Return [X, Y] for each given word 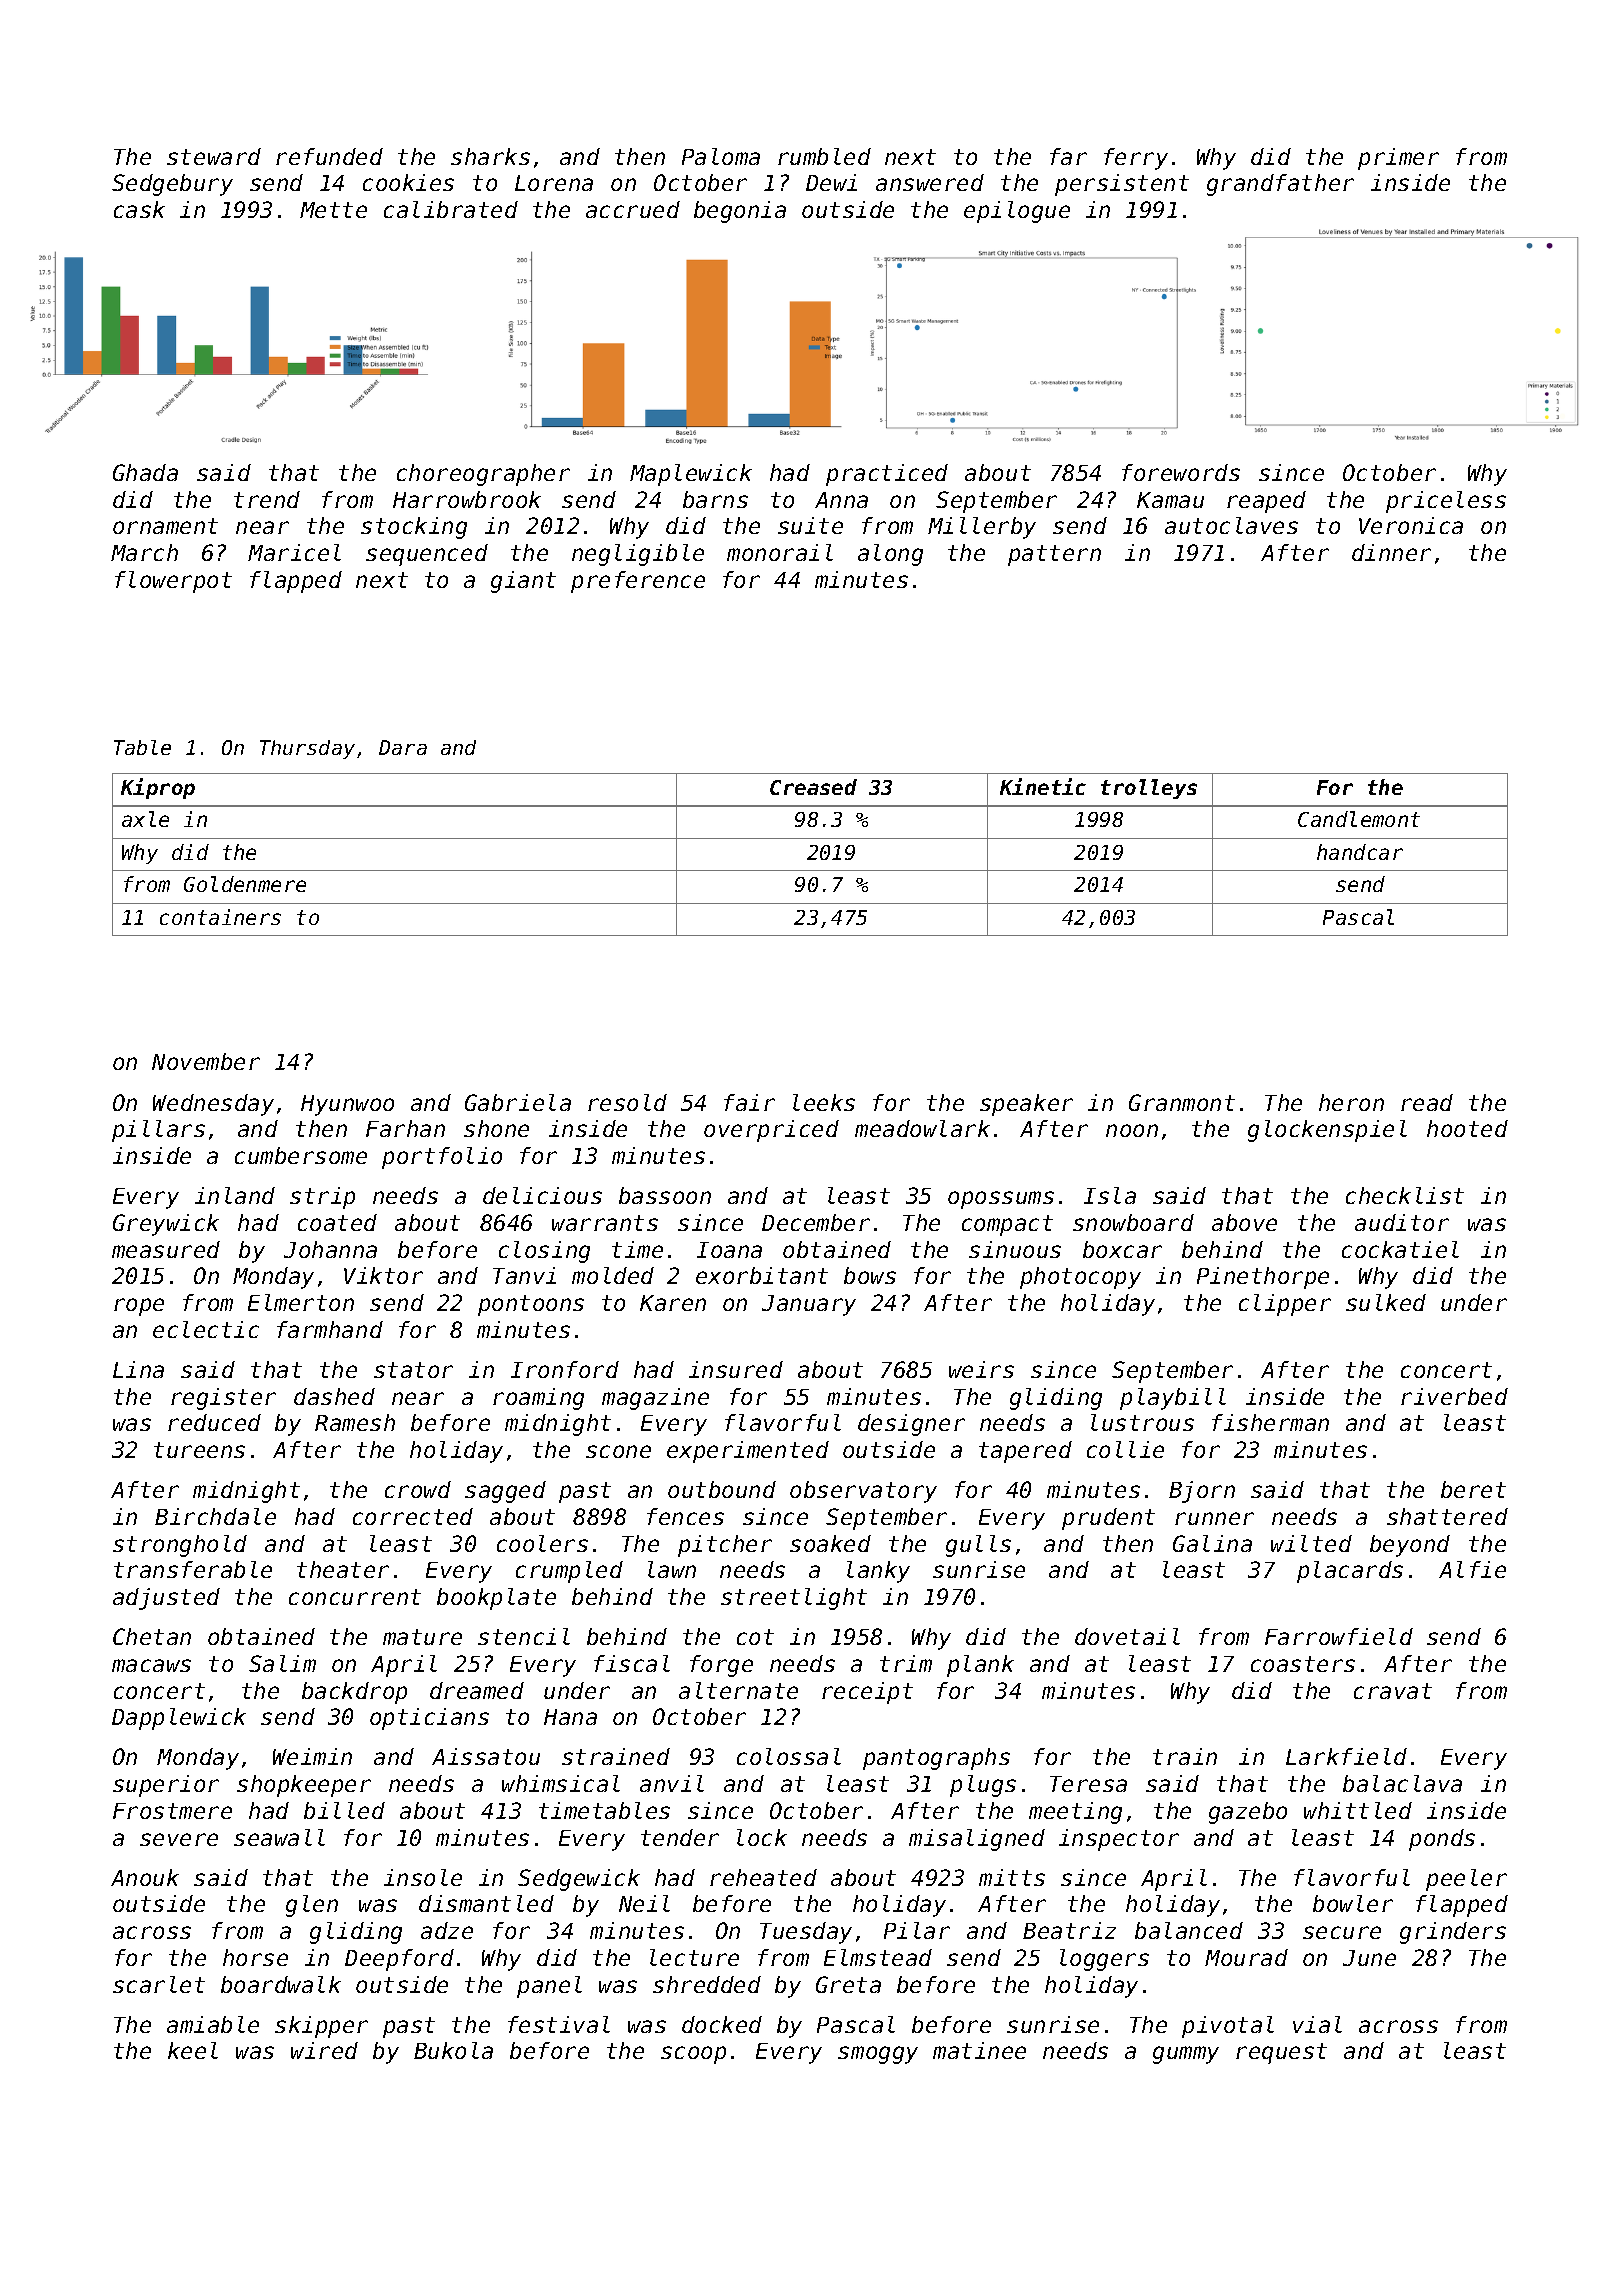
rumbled [824, 156]
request [1281, 2053]
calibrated [451, 209]
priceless [1446, 502]
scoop [693, 2055]
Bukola [453, 2050]
